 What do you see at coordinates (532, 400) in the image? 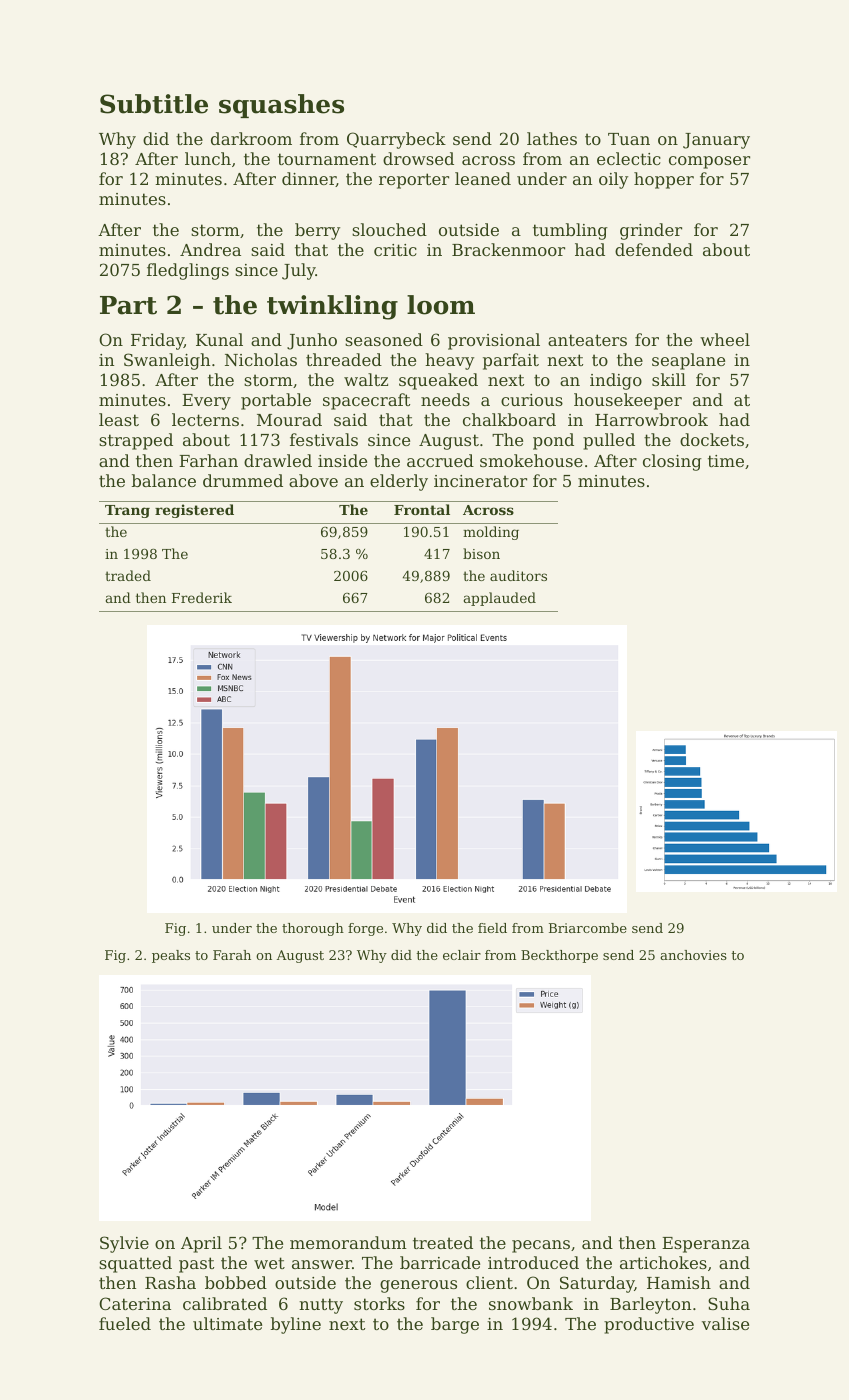
I see `curious` at bounding box center [532, 400].
